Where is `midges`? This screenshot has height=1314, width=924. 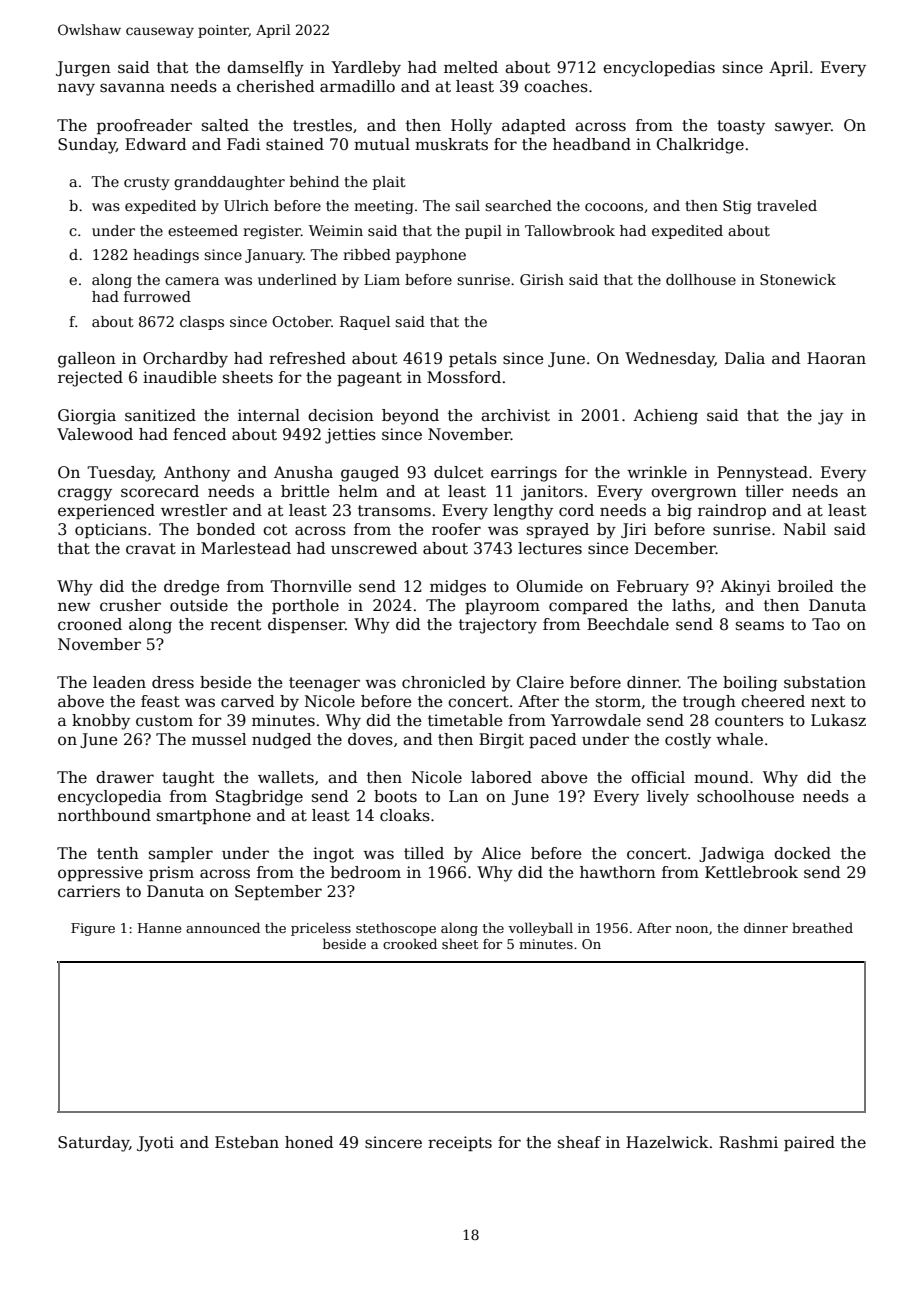
midges is located at coordinates (458, 588).
